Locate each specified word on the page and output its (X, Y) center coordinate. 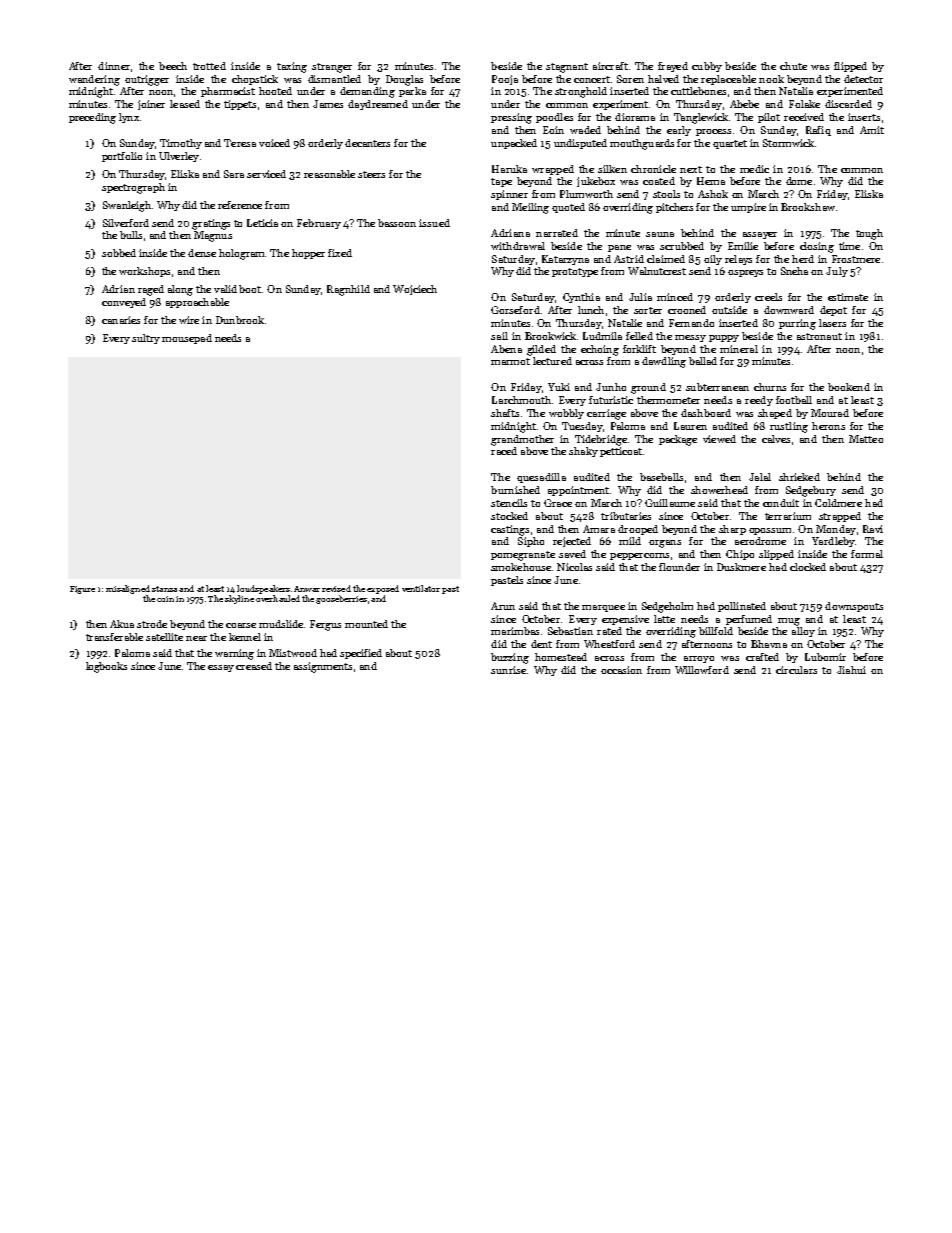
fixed (340, 253)
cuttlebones (698, 91)
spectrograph (133, 188)
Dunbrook (240, 320)
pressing (511, 118)
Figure (82, 590)
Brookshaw (808, 207)
